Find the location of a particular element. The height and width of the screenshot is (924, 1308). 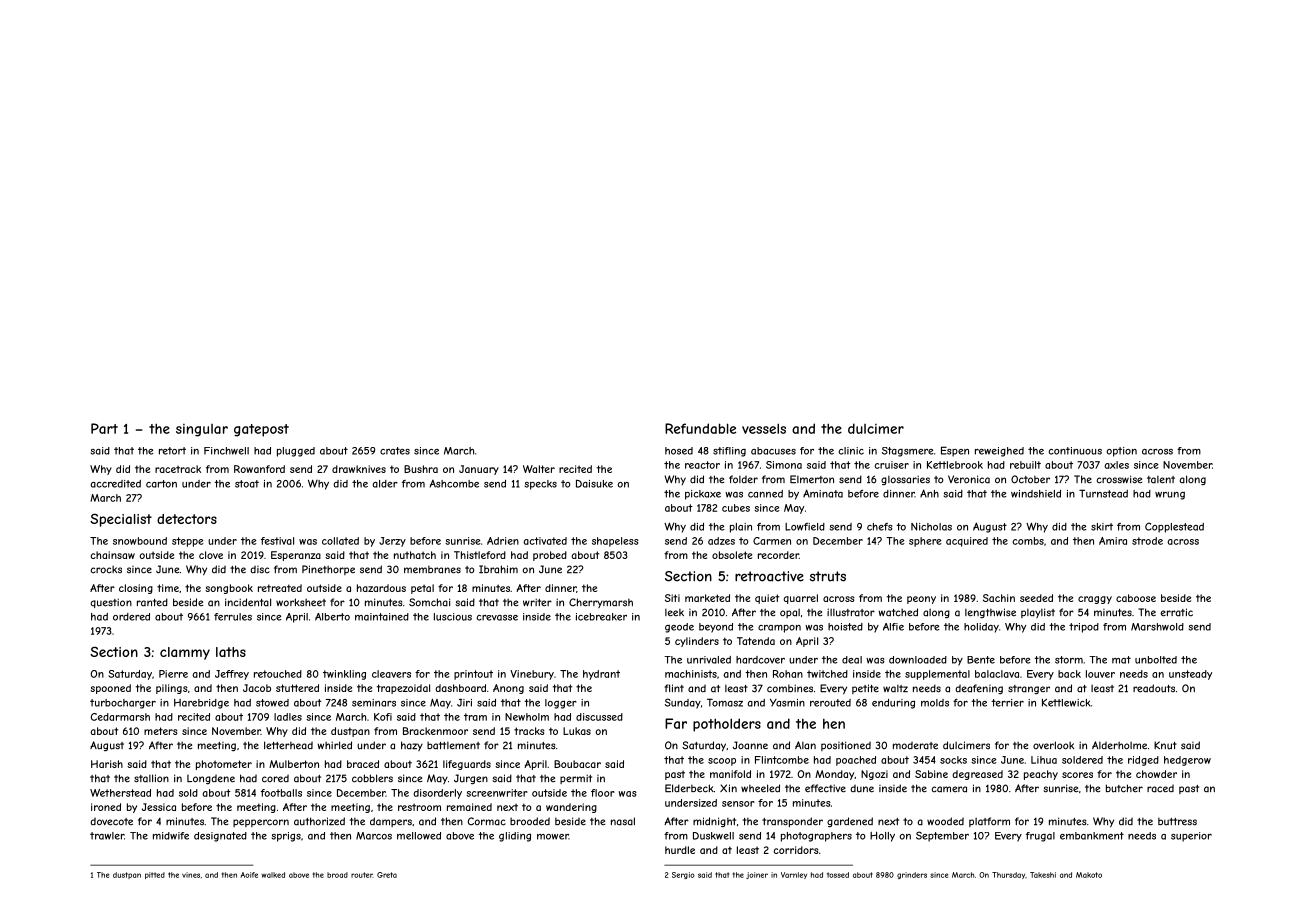

Walter is located at coordinates (539, 469).
